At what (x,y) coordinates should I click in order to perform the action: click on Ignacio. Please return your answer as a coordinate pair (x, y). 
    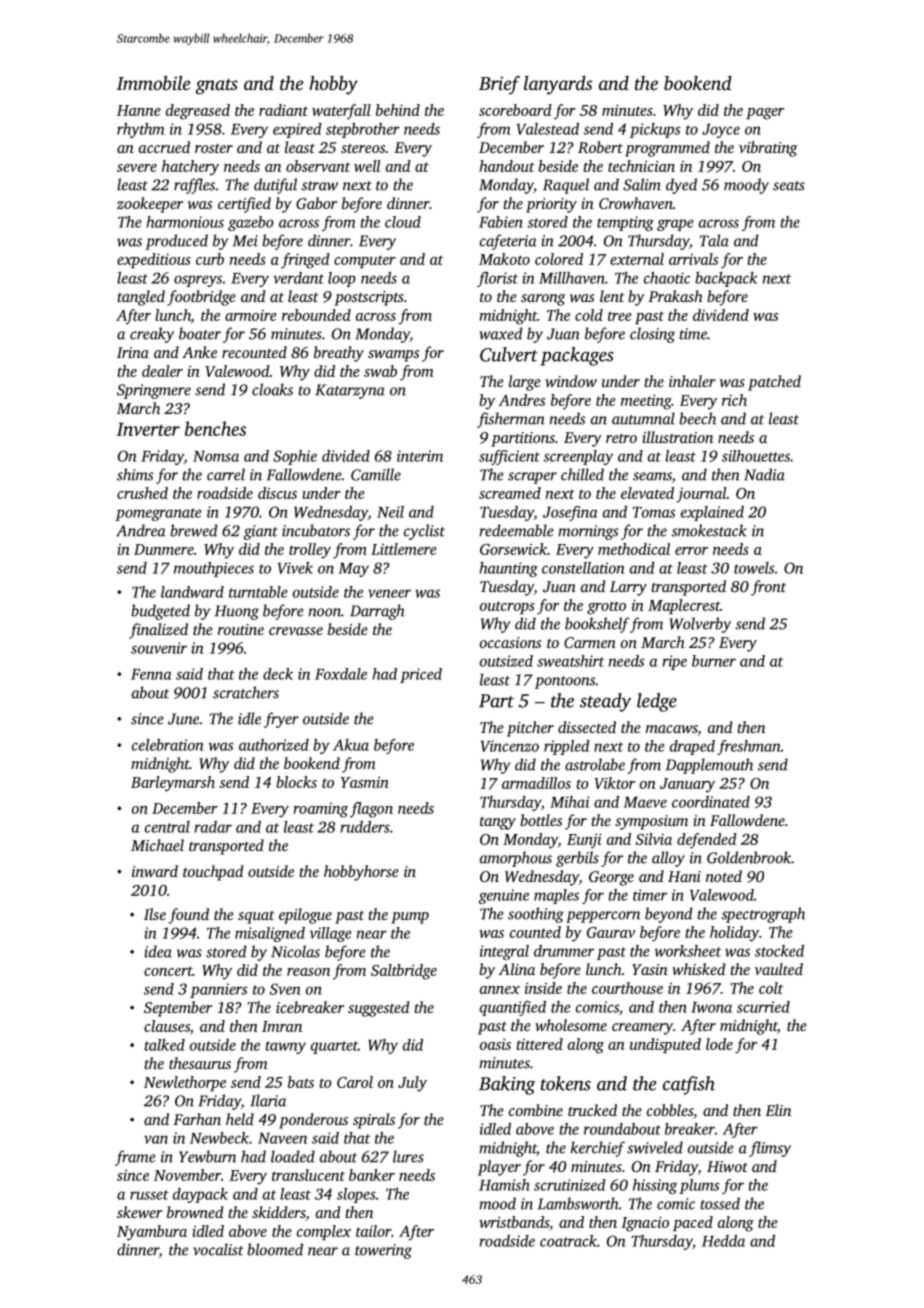
    Looking at the image, I should click on (645, 1224).
